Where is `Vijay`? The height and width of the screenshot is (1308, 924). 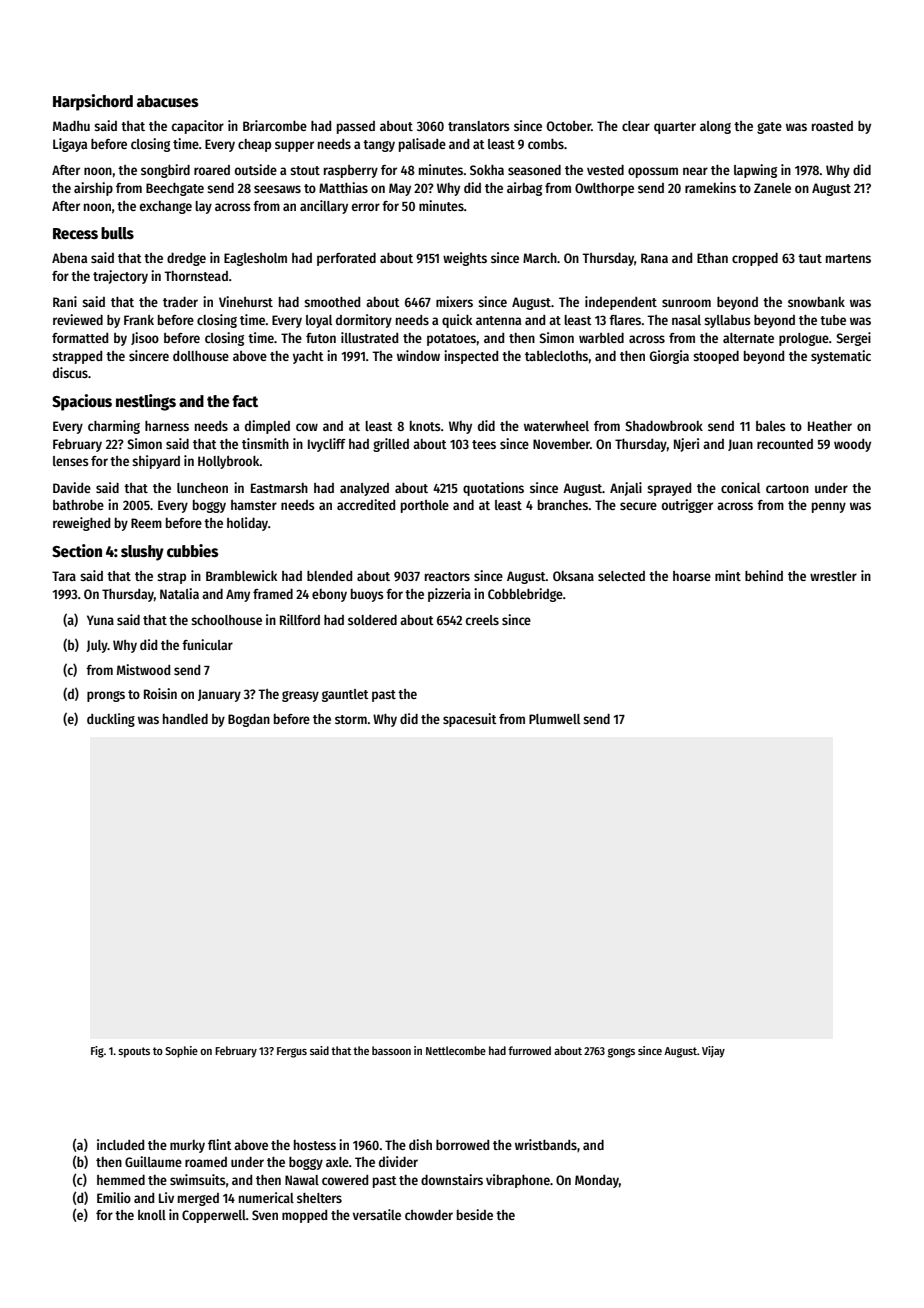 Vijay is located at coordinates (713, 1052).
